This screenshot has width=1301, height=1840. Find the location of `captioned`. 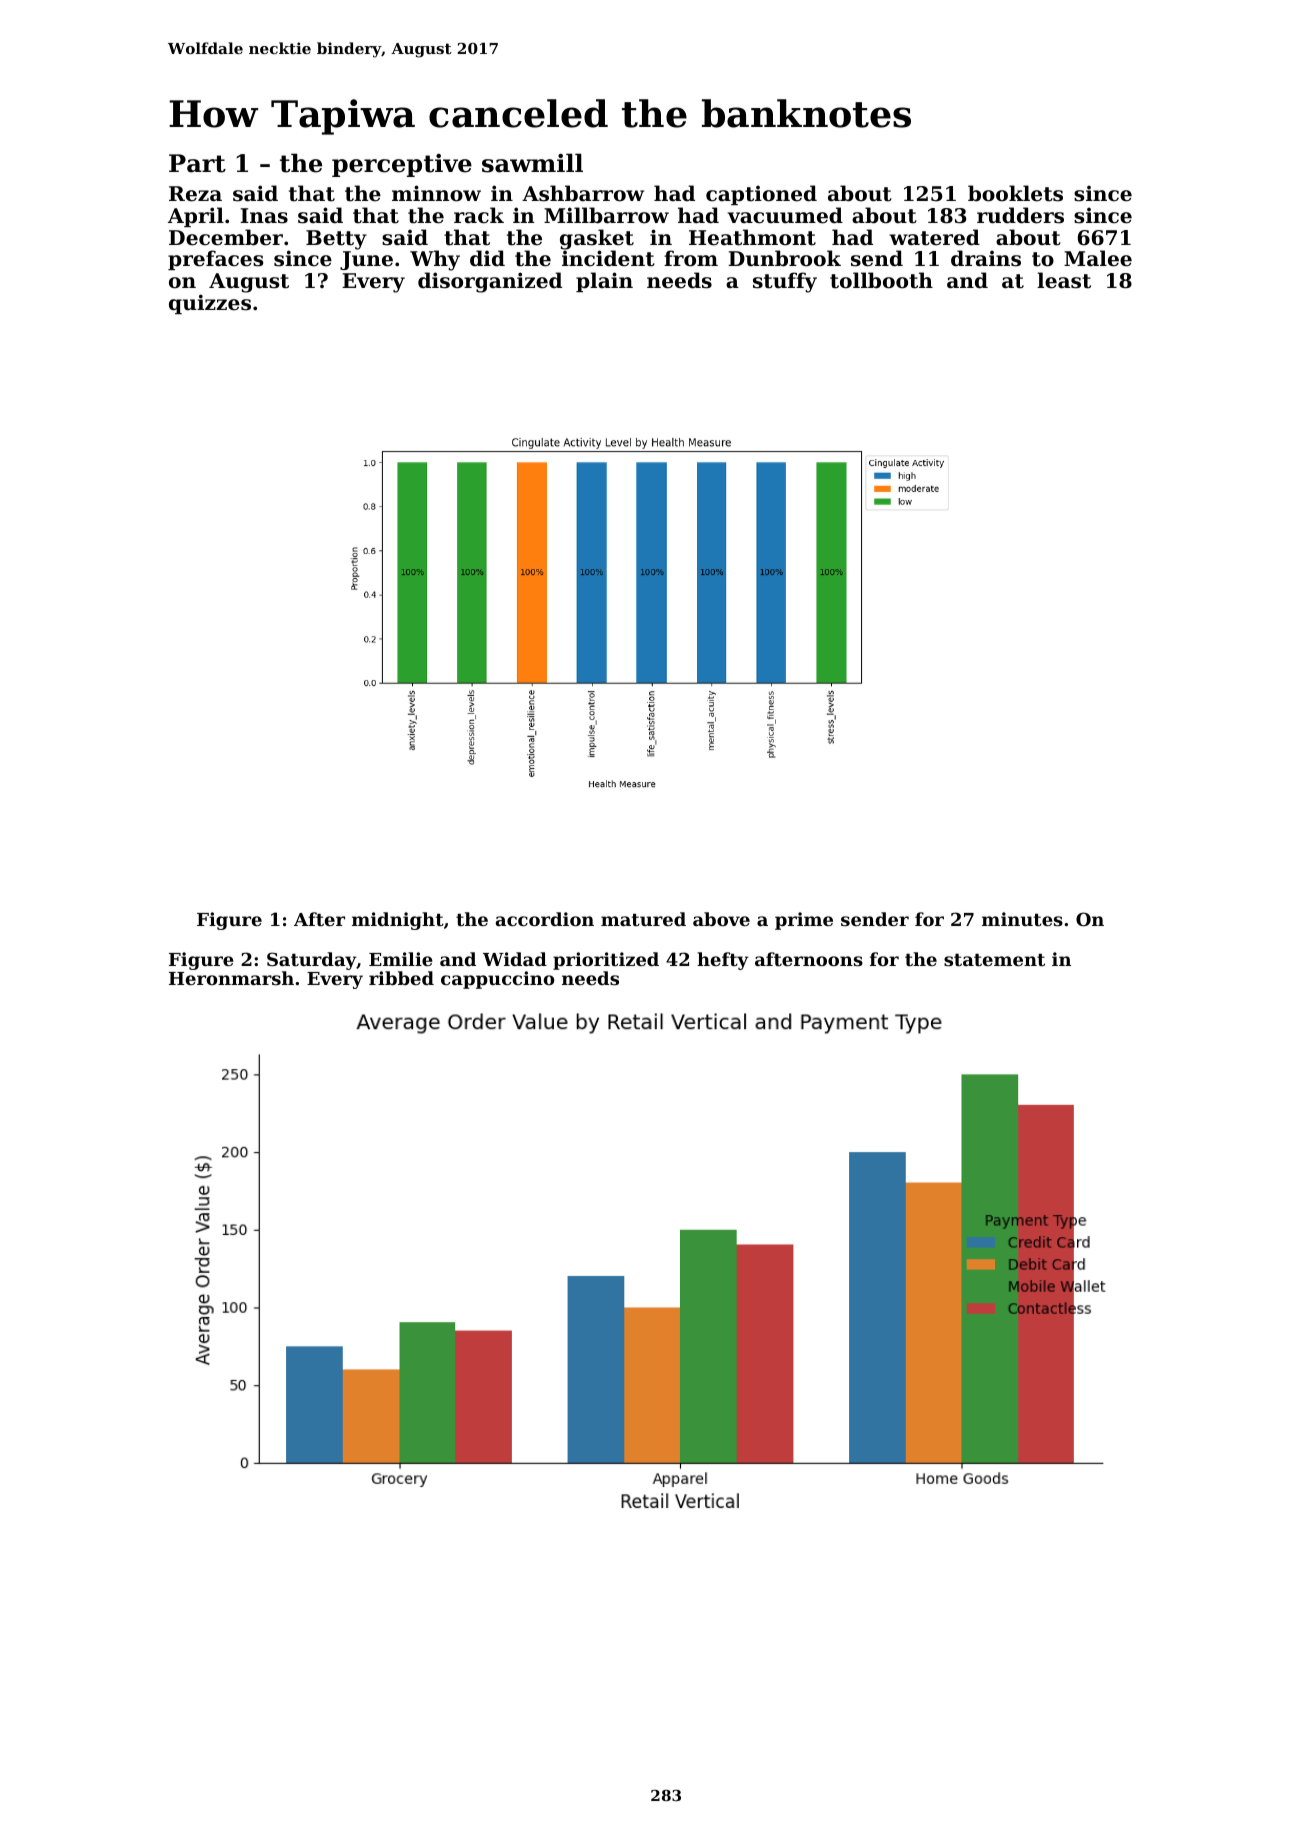

captioned is located at coordinates (761, 195).
